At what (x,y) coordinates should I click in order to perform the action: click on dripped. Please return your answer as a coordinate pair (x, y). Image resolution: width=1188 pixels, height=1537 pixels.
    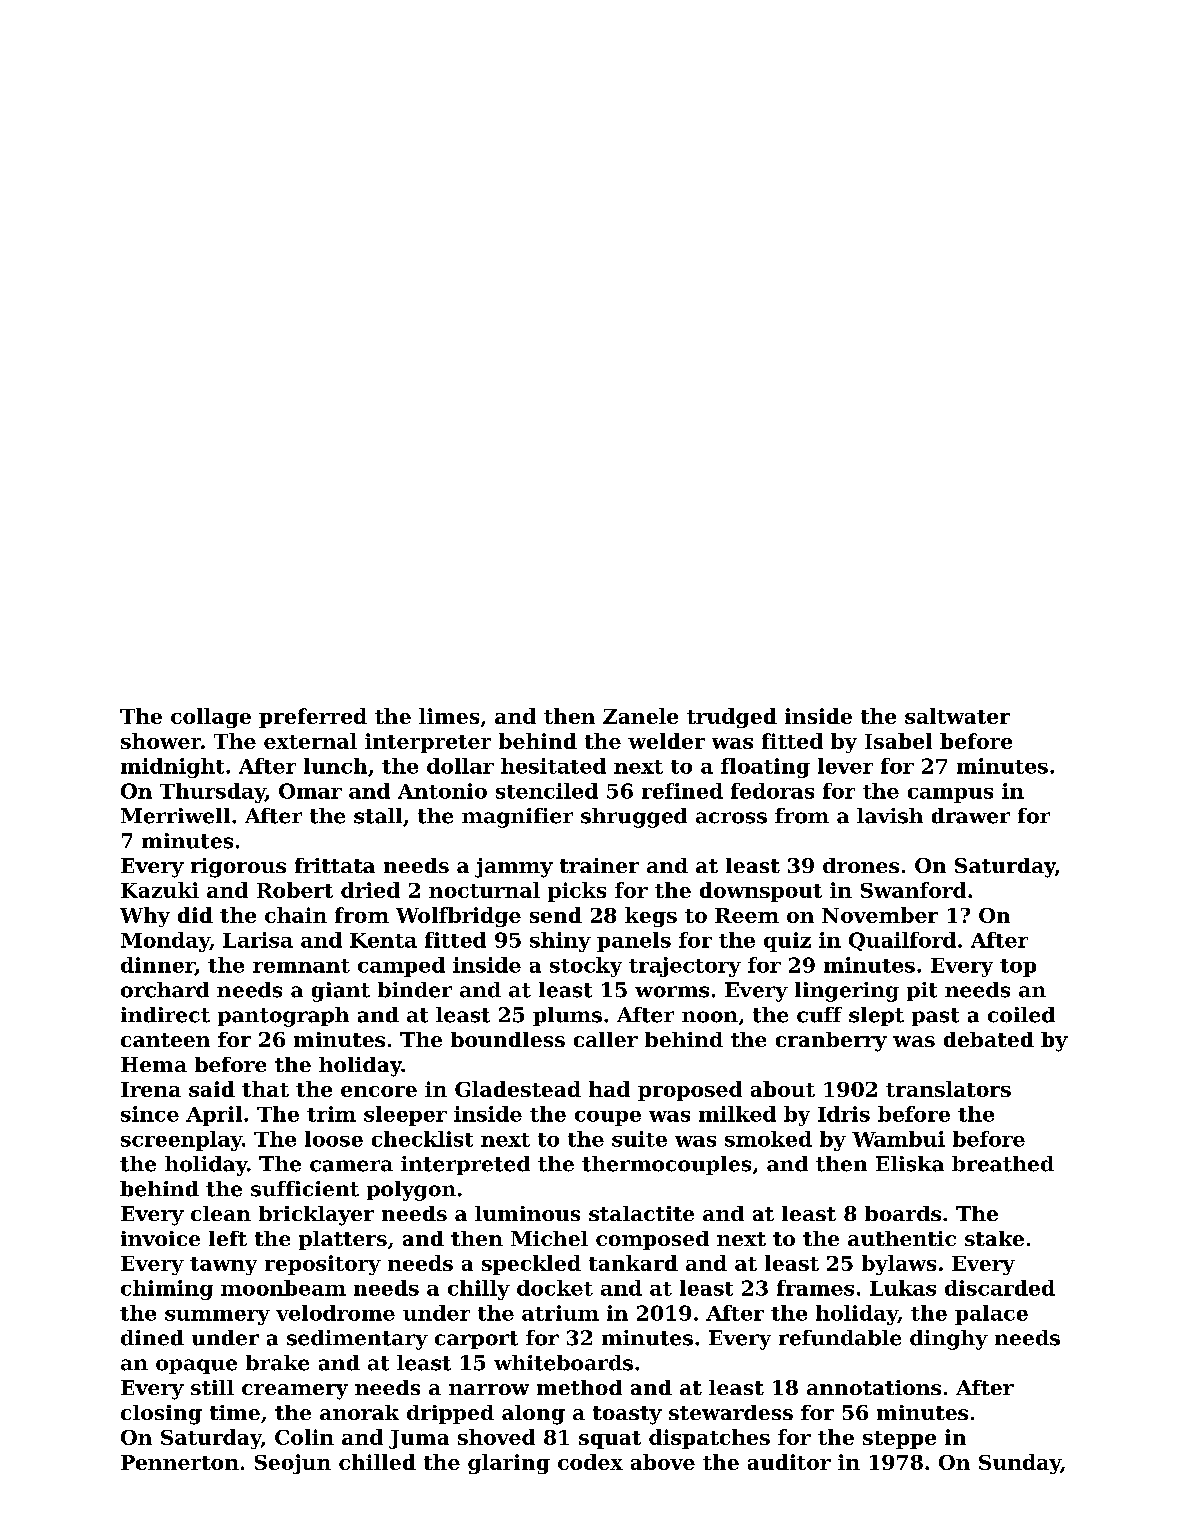
    Looking at the image, I should click on (450, 1414).
